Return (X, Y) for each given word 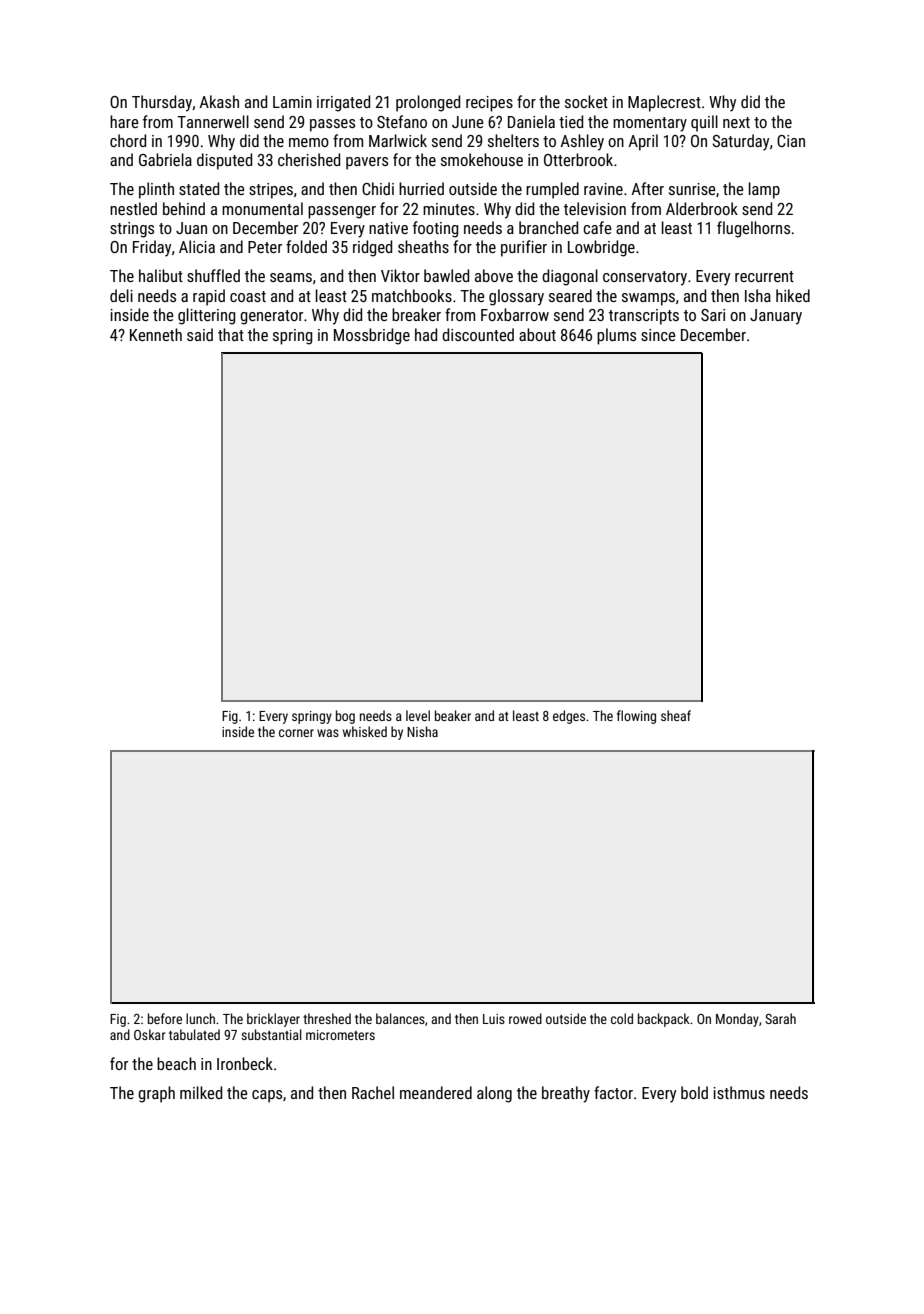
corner (296, 733)
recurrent (764, 276)
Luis (494, 1019)
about (537, 334)
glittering (206, 316)
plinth (156, 190)
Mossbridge (372, 336)
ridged (372, 248)
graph (156, 1094)
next (736, 122)
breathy (566, 1094)
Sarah (780, 1018)
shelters (513, 140)
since (658, 335)
